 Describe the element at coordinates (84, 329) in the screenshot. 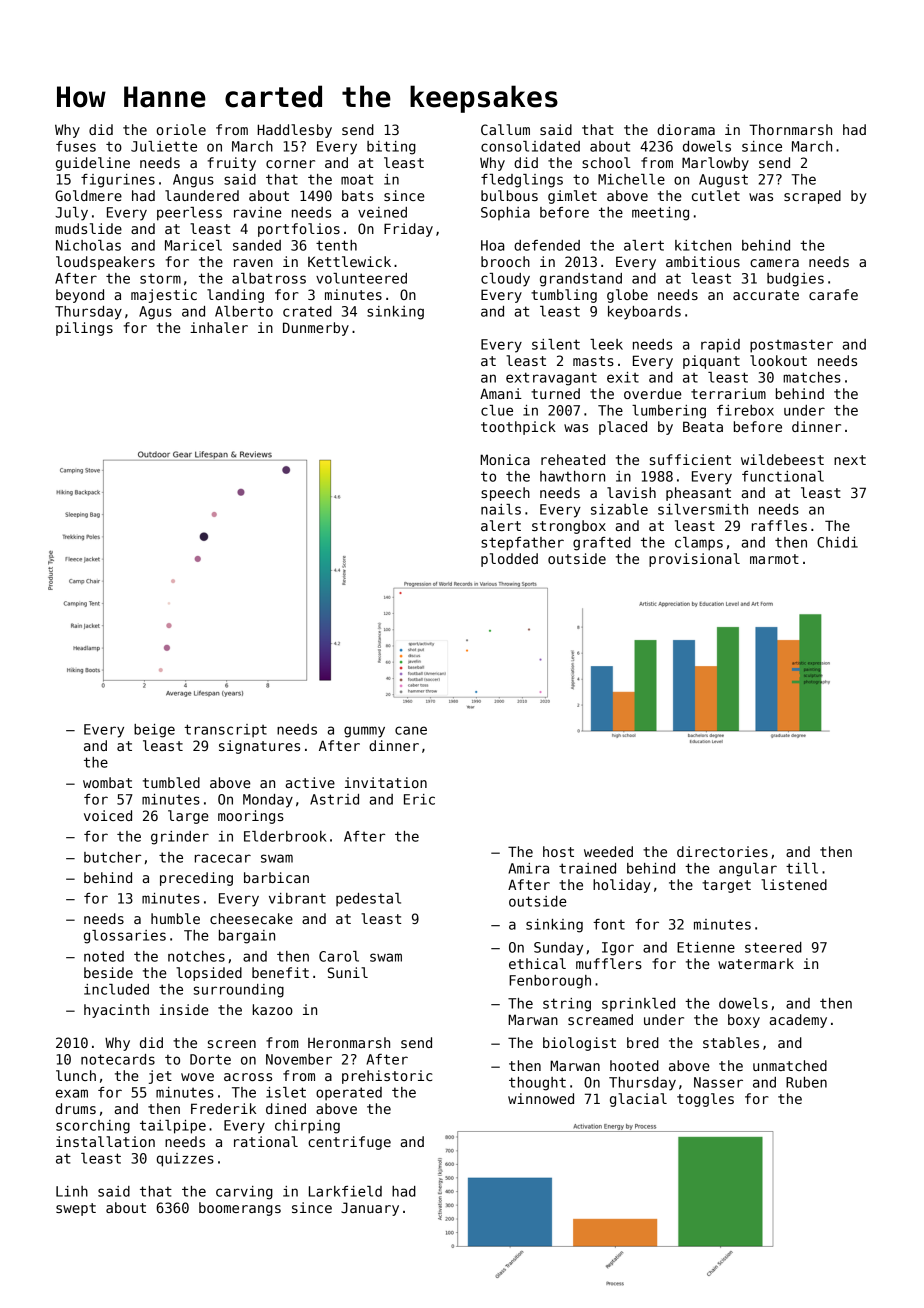

I see `pilings` at that location.
